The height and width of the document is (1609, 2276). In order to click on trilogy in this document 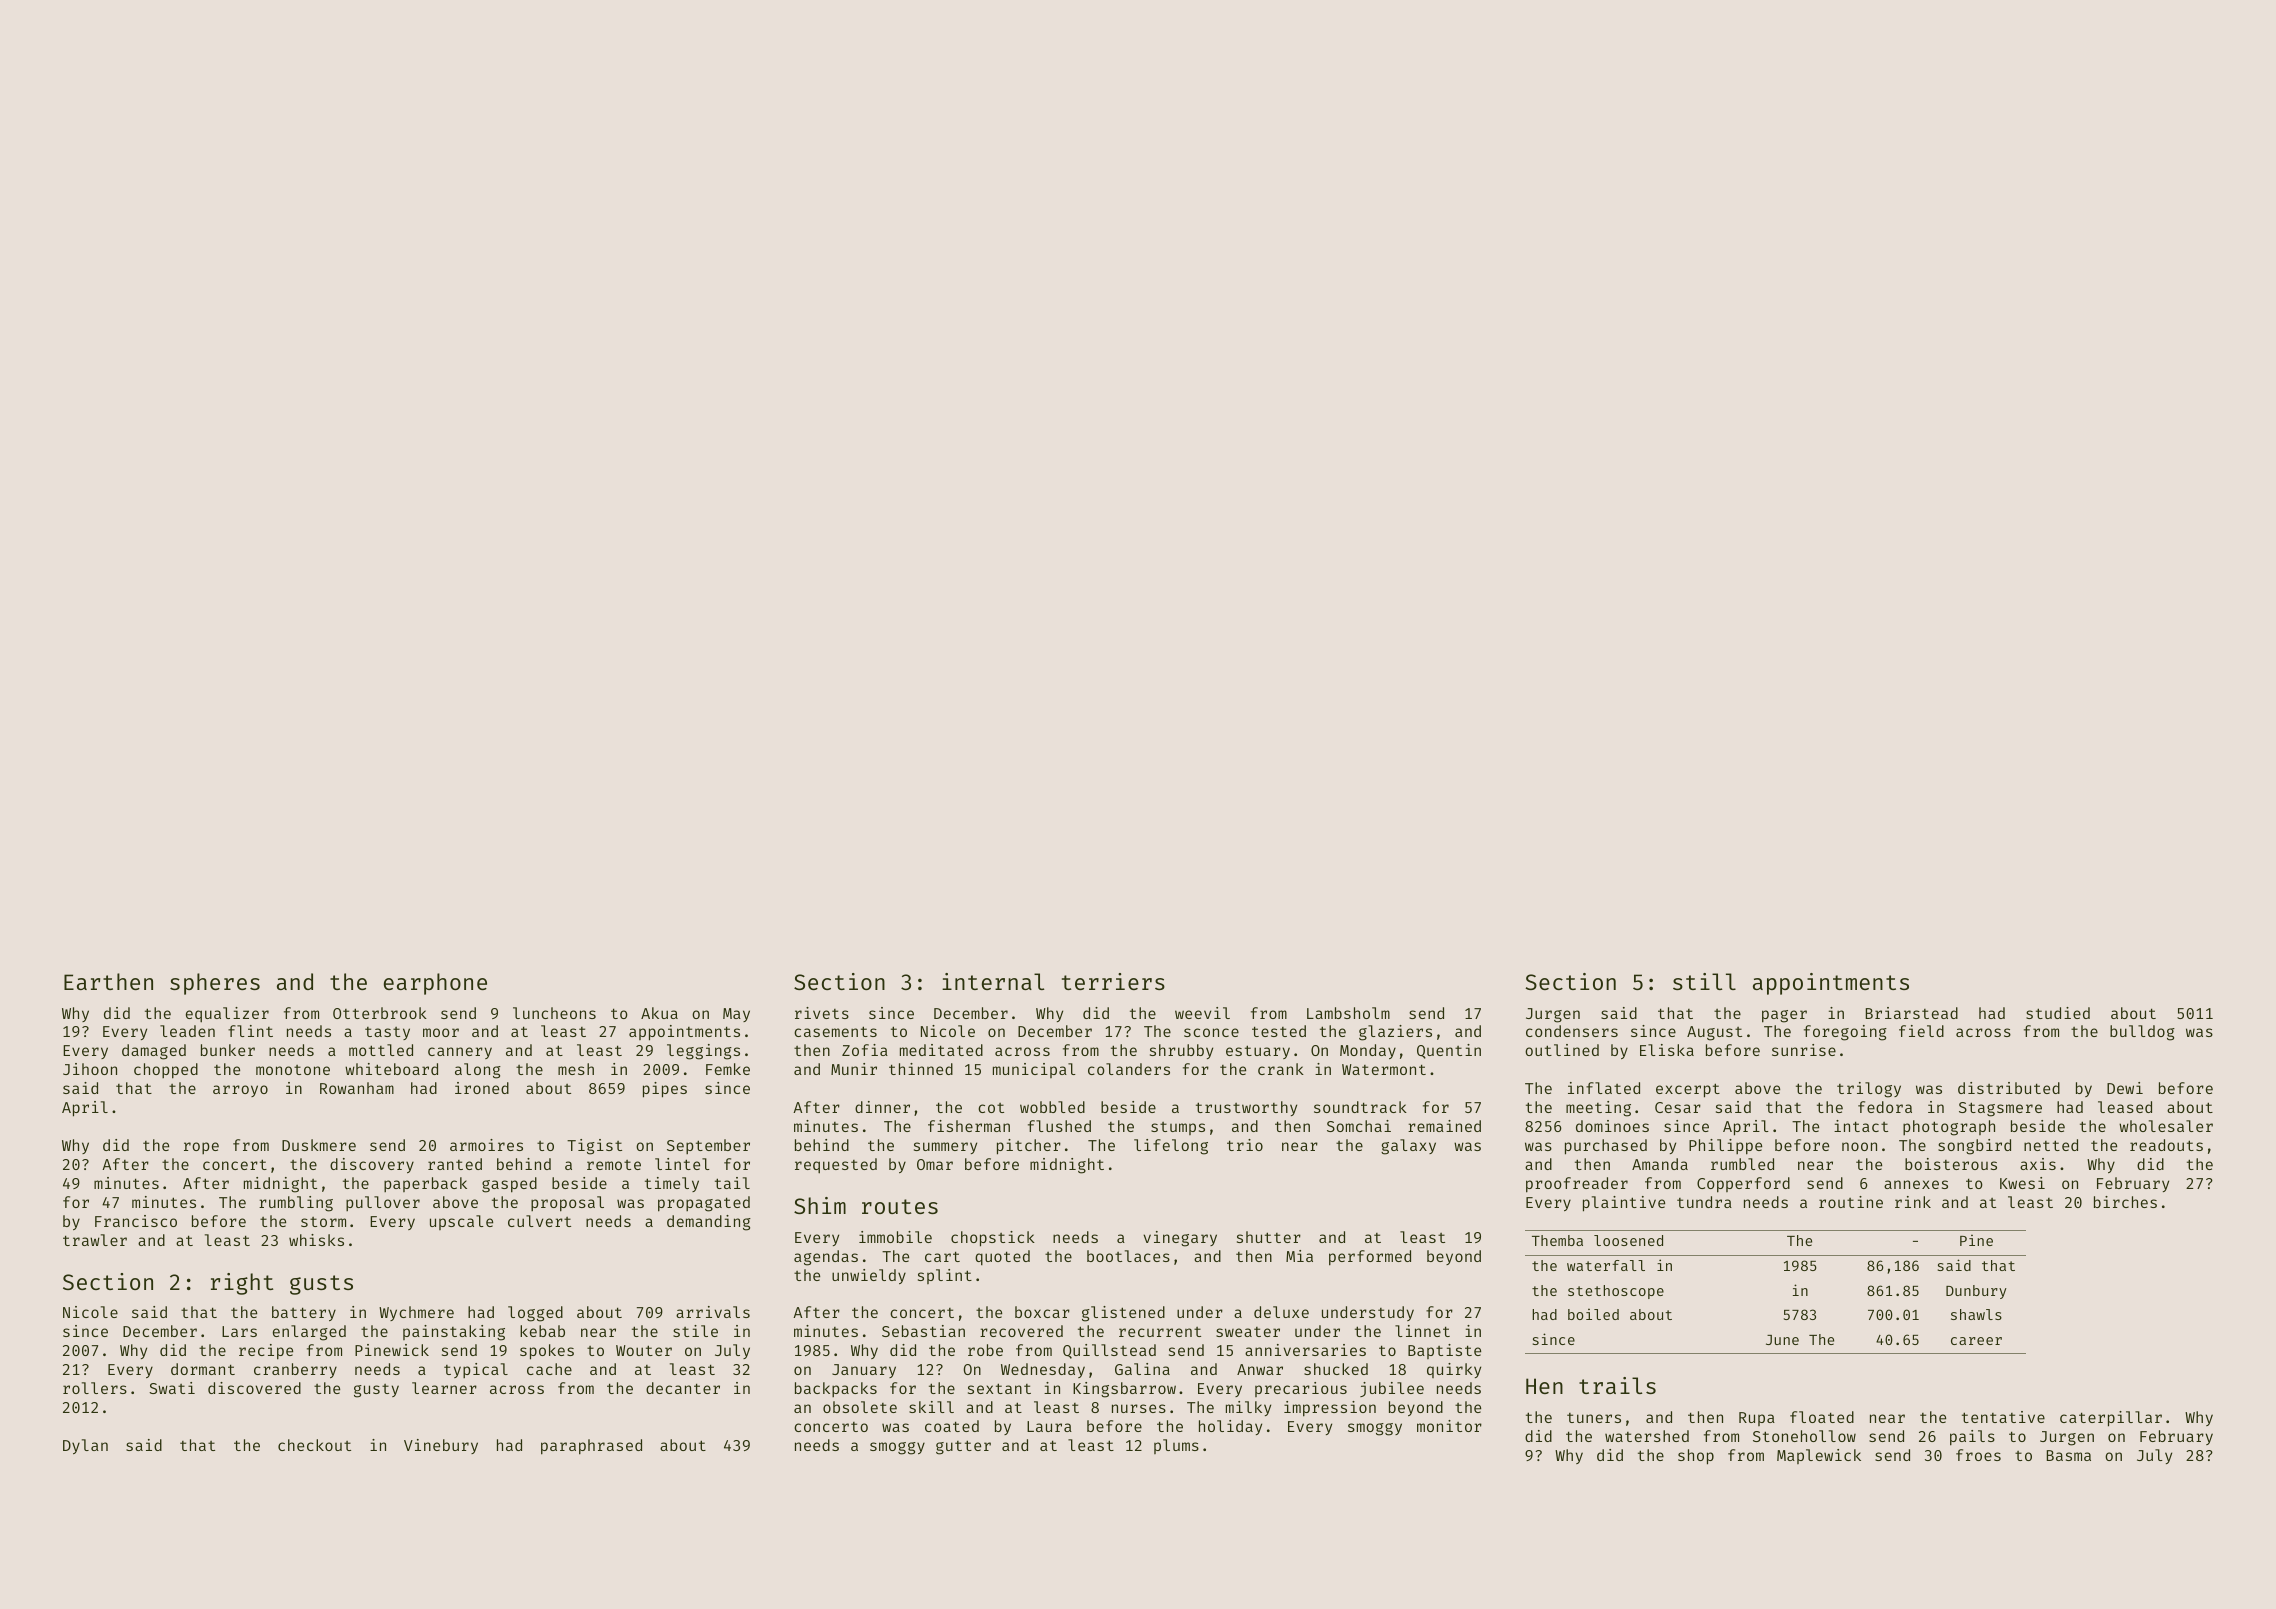, I will do `click(1869, 1090)`.
